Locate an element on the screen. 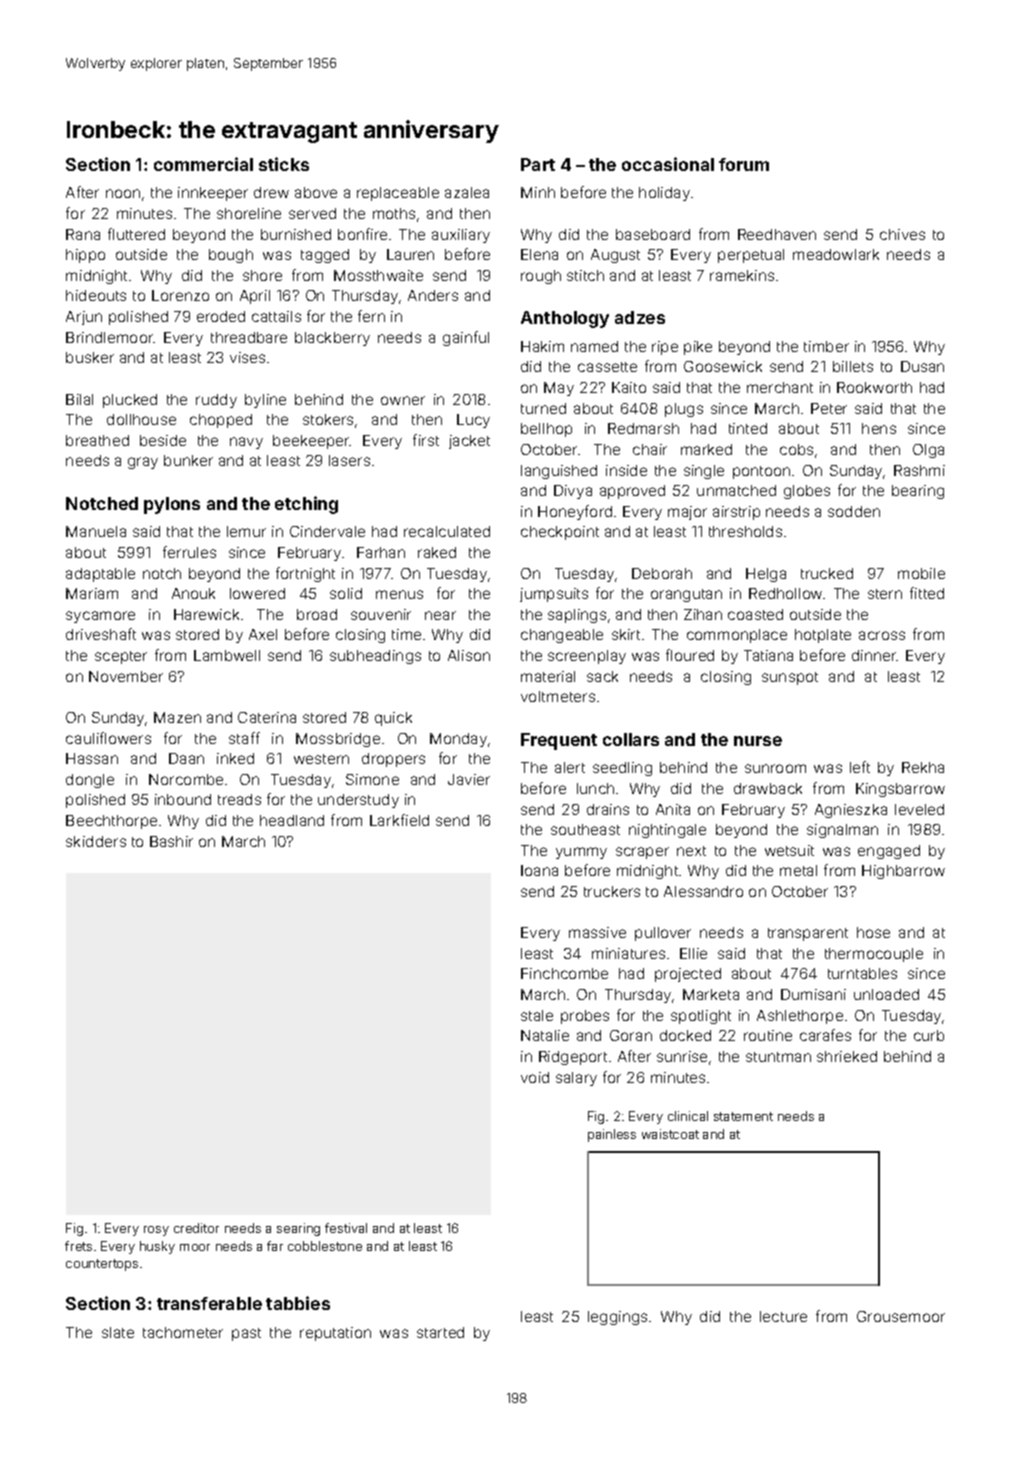  left is located at coordinates (860, 767).
